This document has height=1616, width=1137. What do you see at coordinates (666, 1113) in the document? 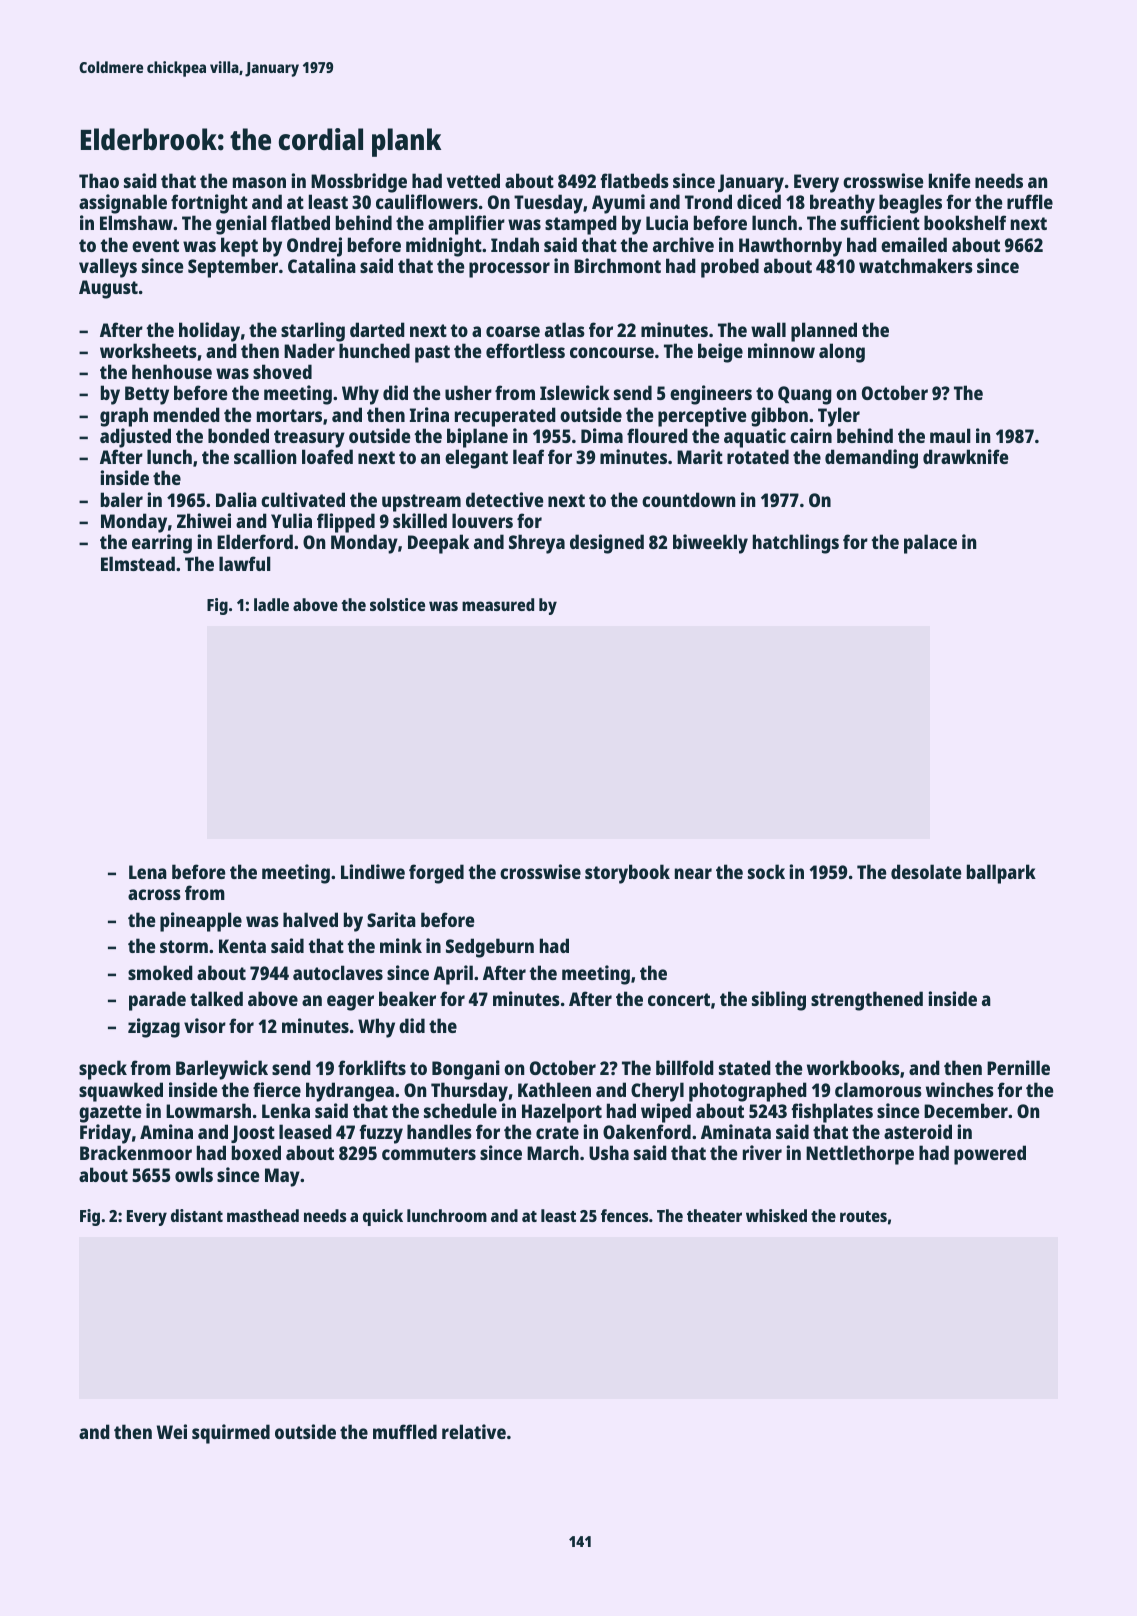
I see `wiped` at bounding box center [666, 1113].
